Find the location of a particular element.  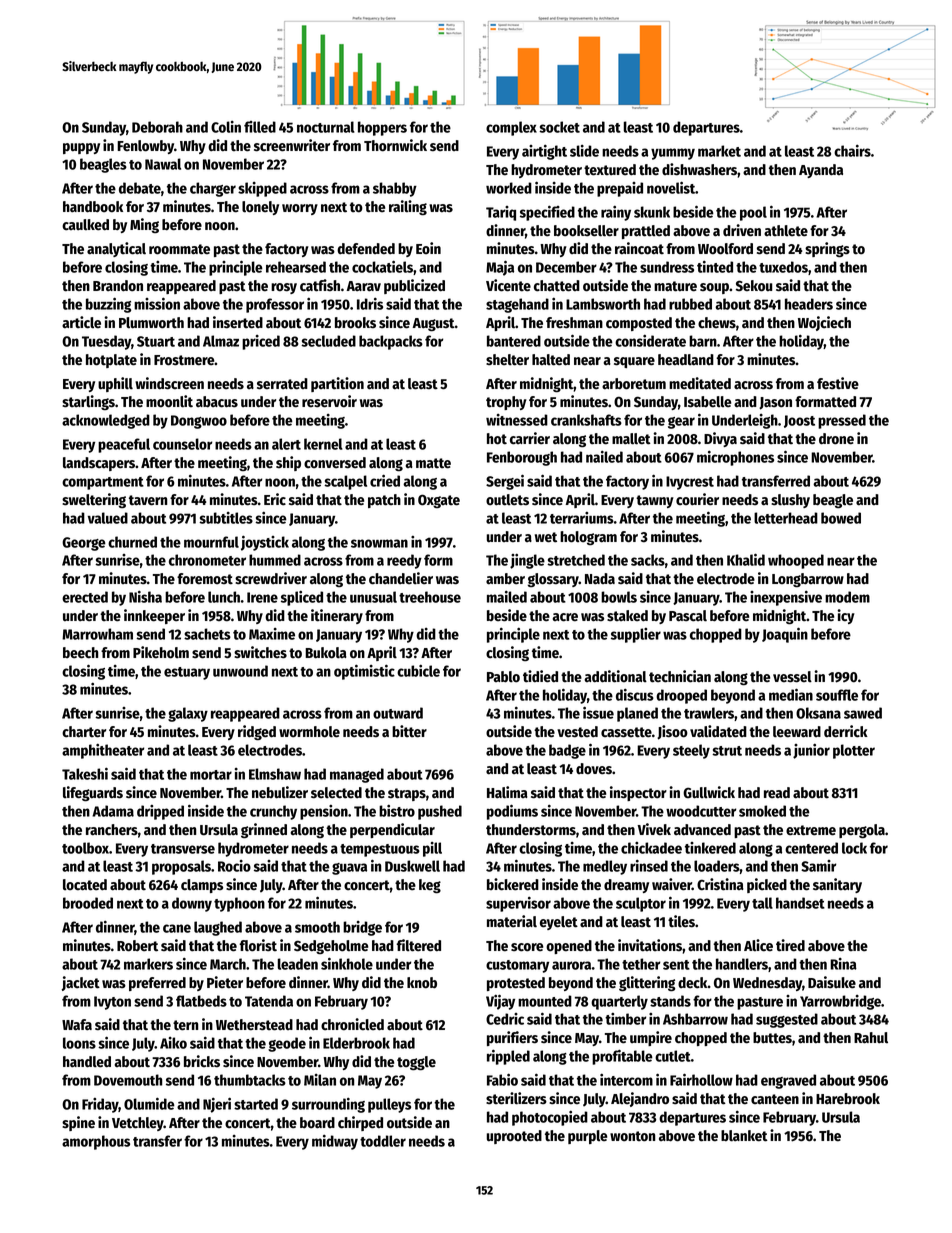

socket is located at coordinates (559, 127).
